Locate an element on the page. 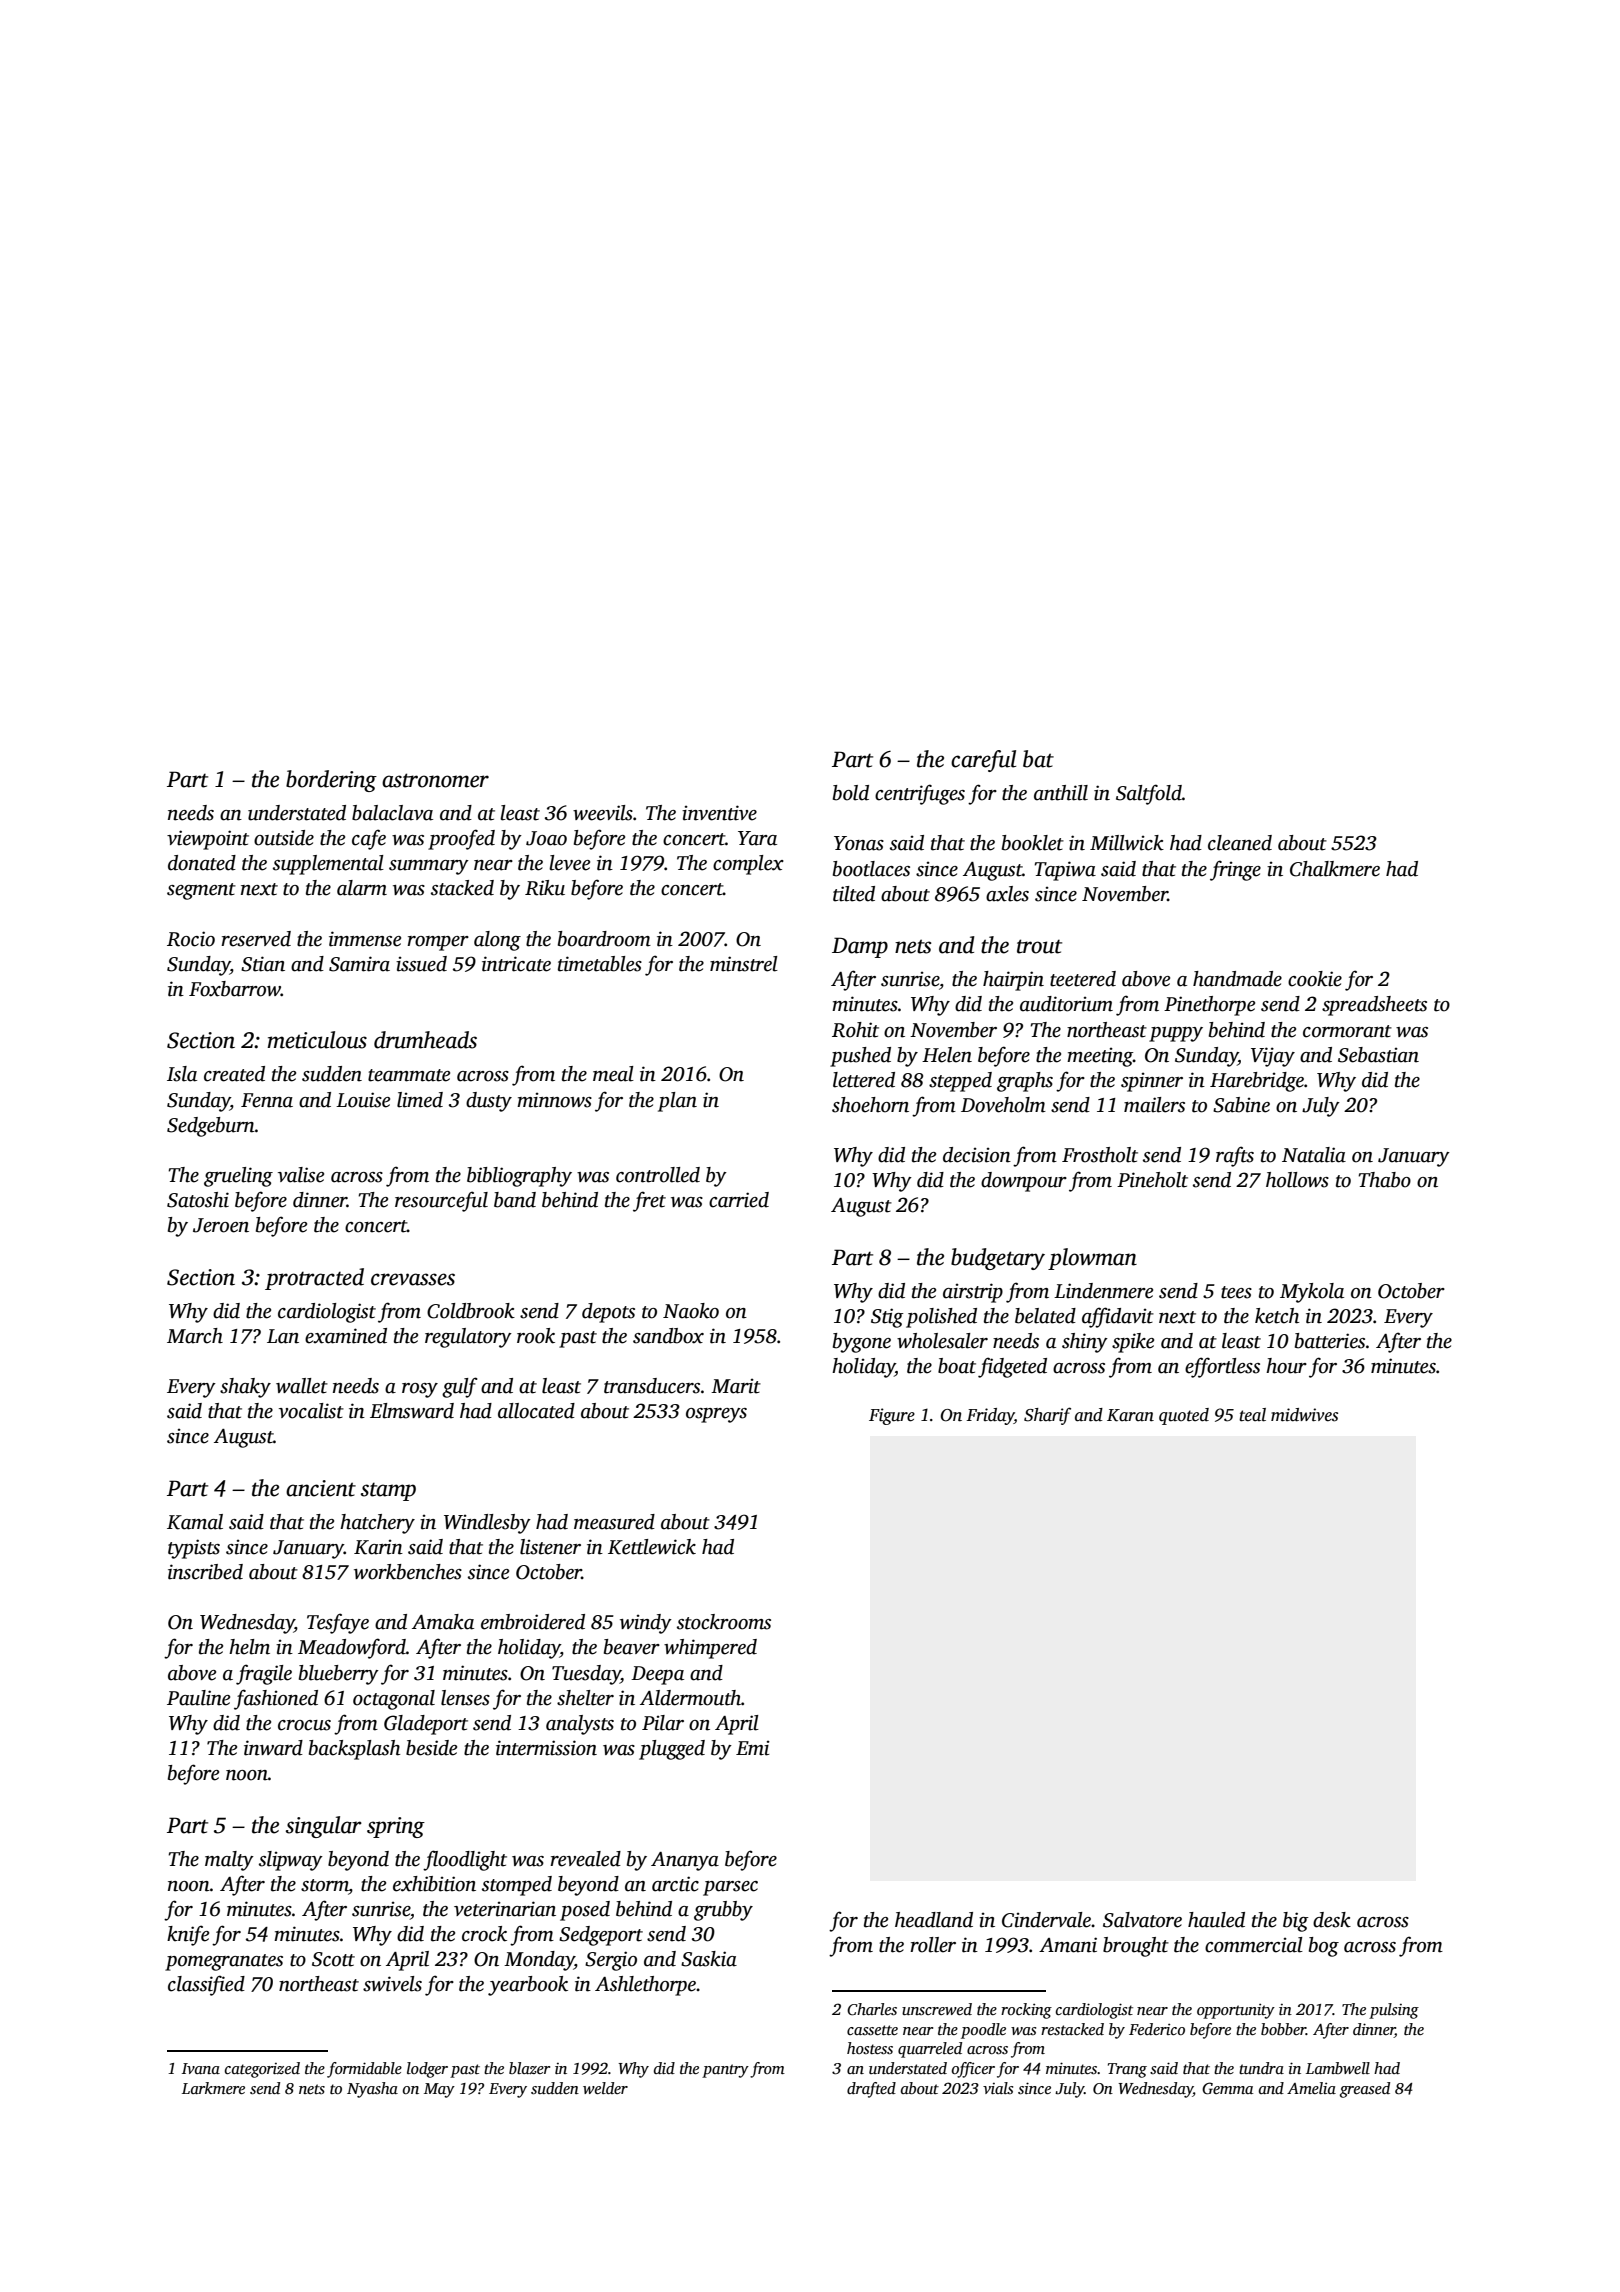 The height and width of the document is (2292, 1620). Emi is located at coordinates (753, 1748).
